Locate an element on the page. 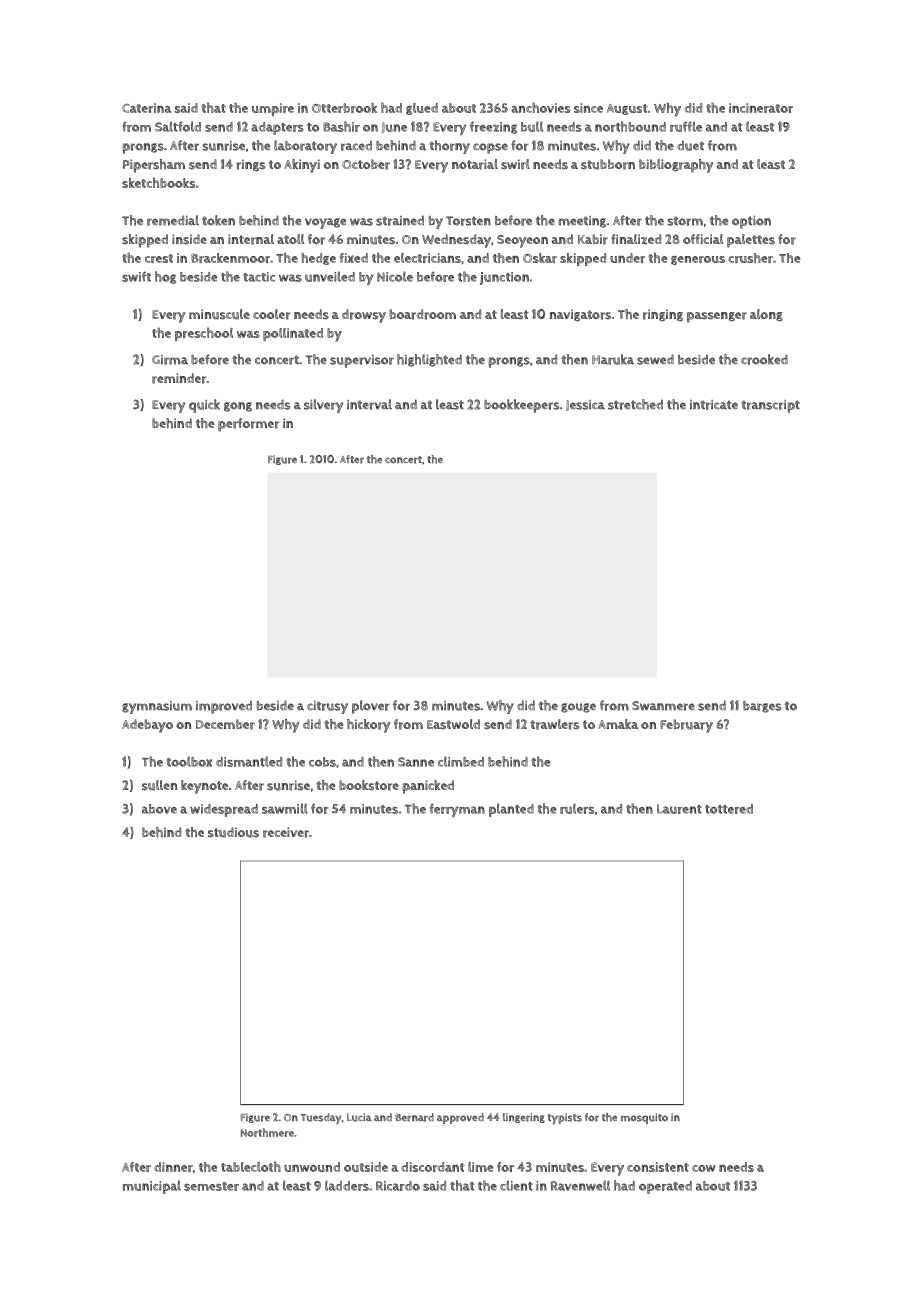 The width and height of the document is (924, 1308). umpire is located at coordinates (273, 109).
